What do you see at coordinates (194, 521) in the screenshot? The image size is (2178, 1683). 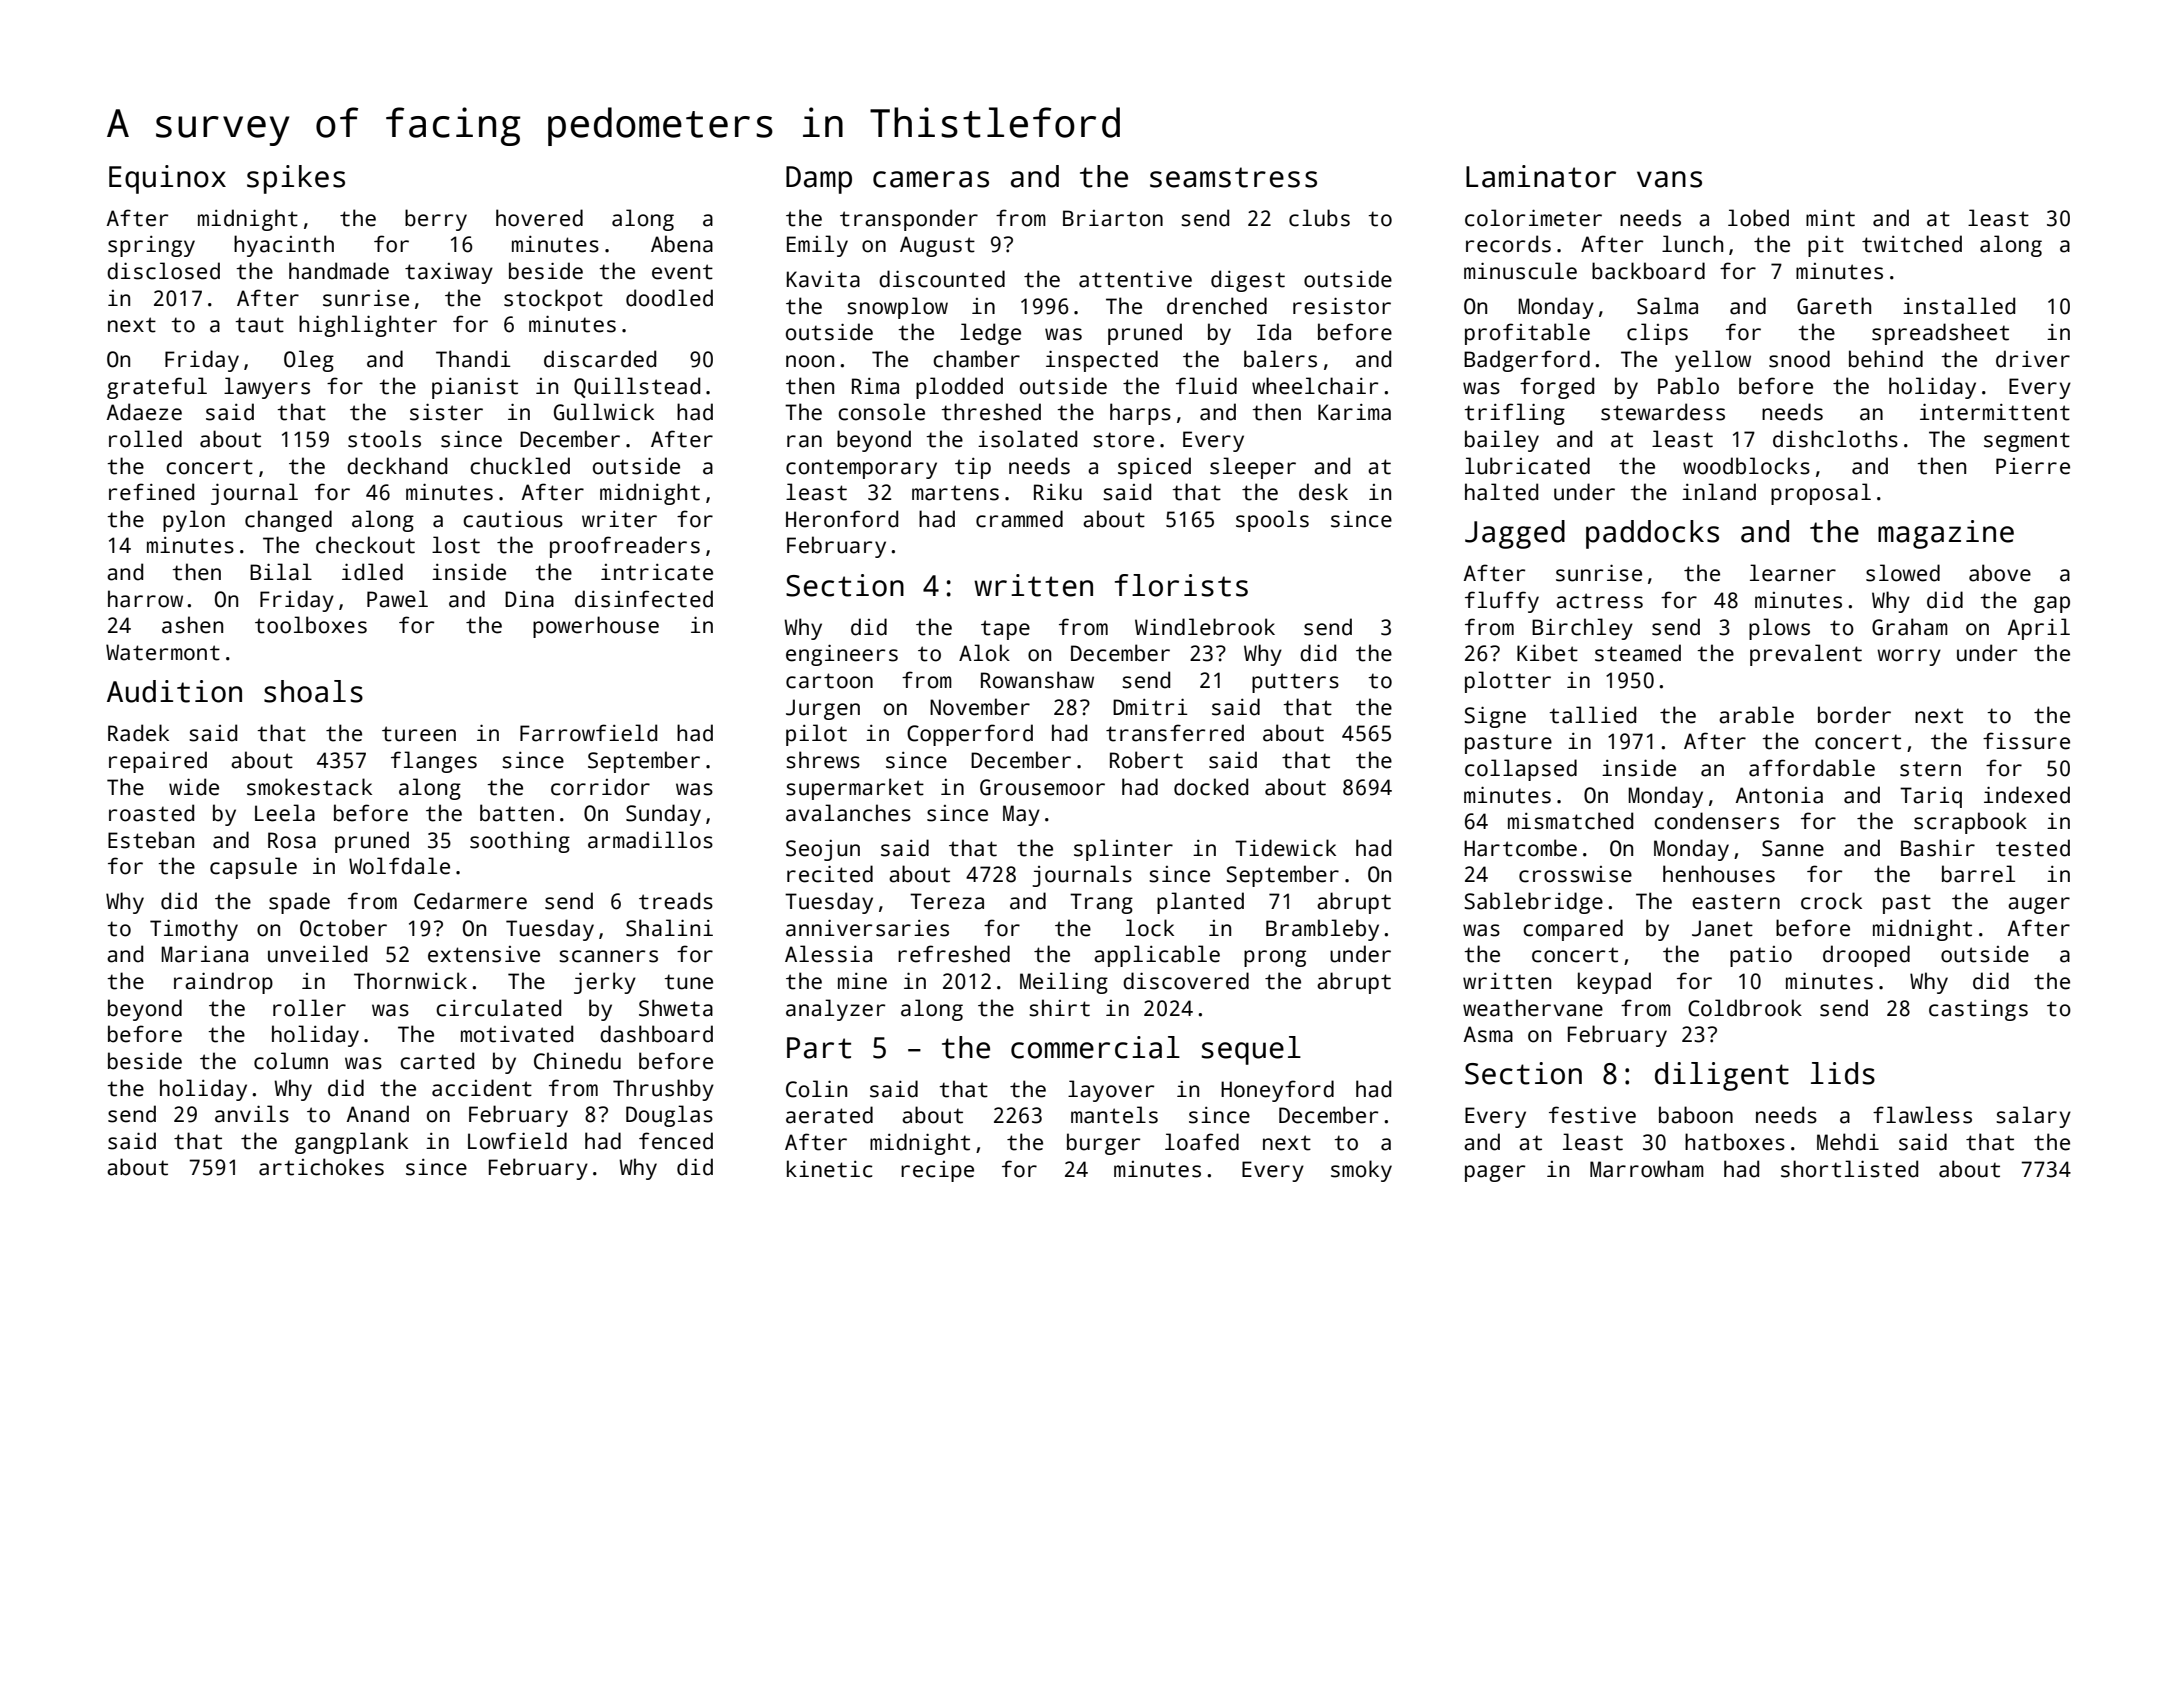 I see `pylon` at bounding box center [194, 521].
